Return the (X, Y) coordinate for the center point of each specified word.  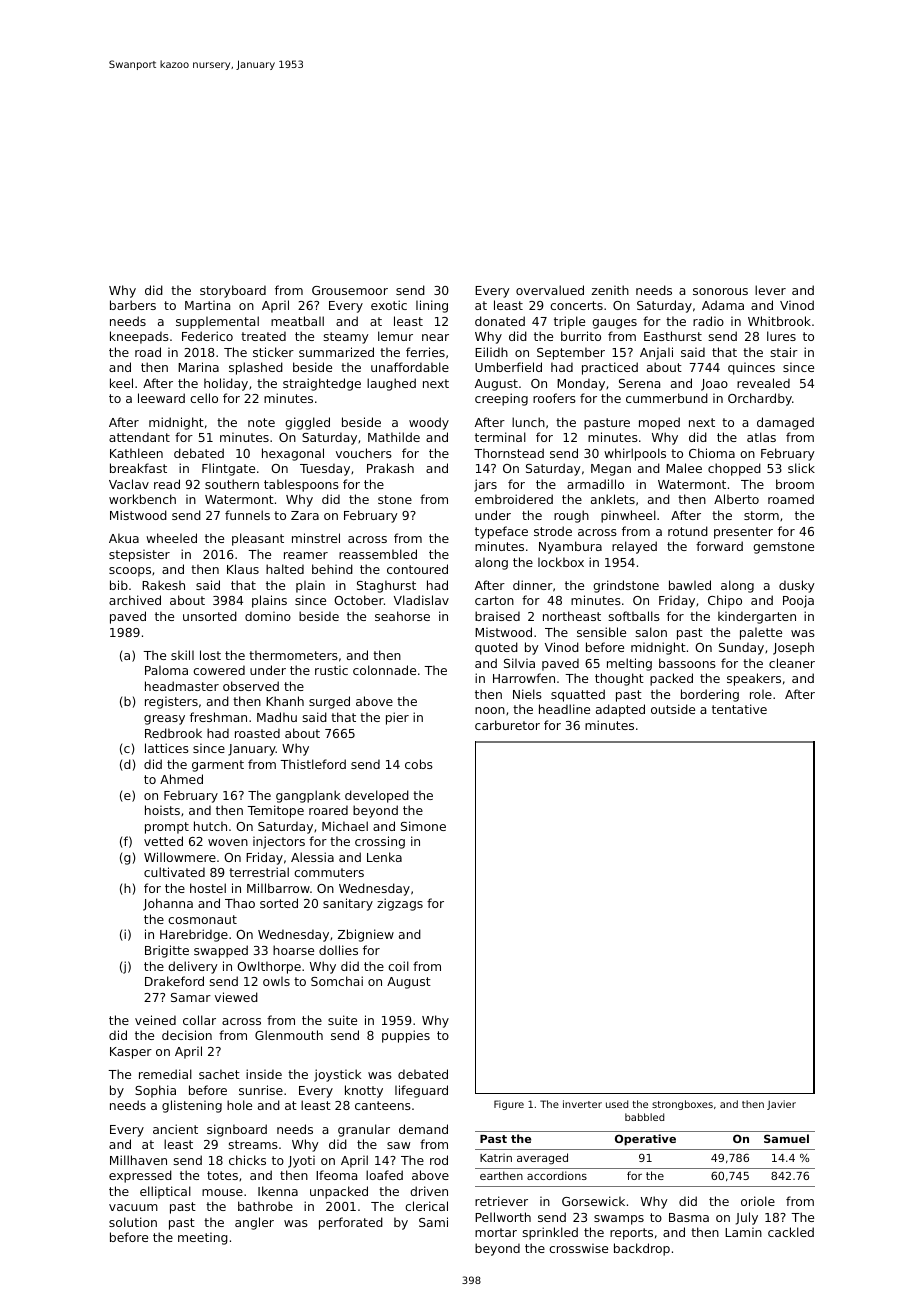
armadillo (595, 484)
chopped (734, 469)
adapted (620, 710)
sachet (219, 1074)
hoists (162, 810)
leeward (161, 398)
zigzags (400, 904)
